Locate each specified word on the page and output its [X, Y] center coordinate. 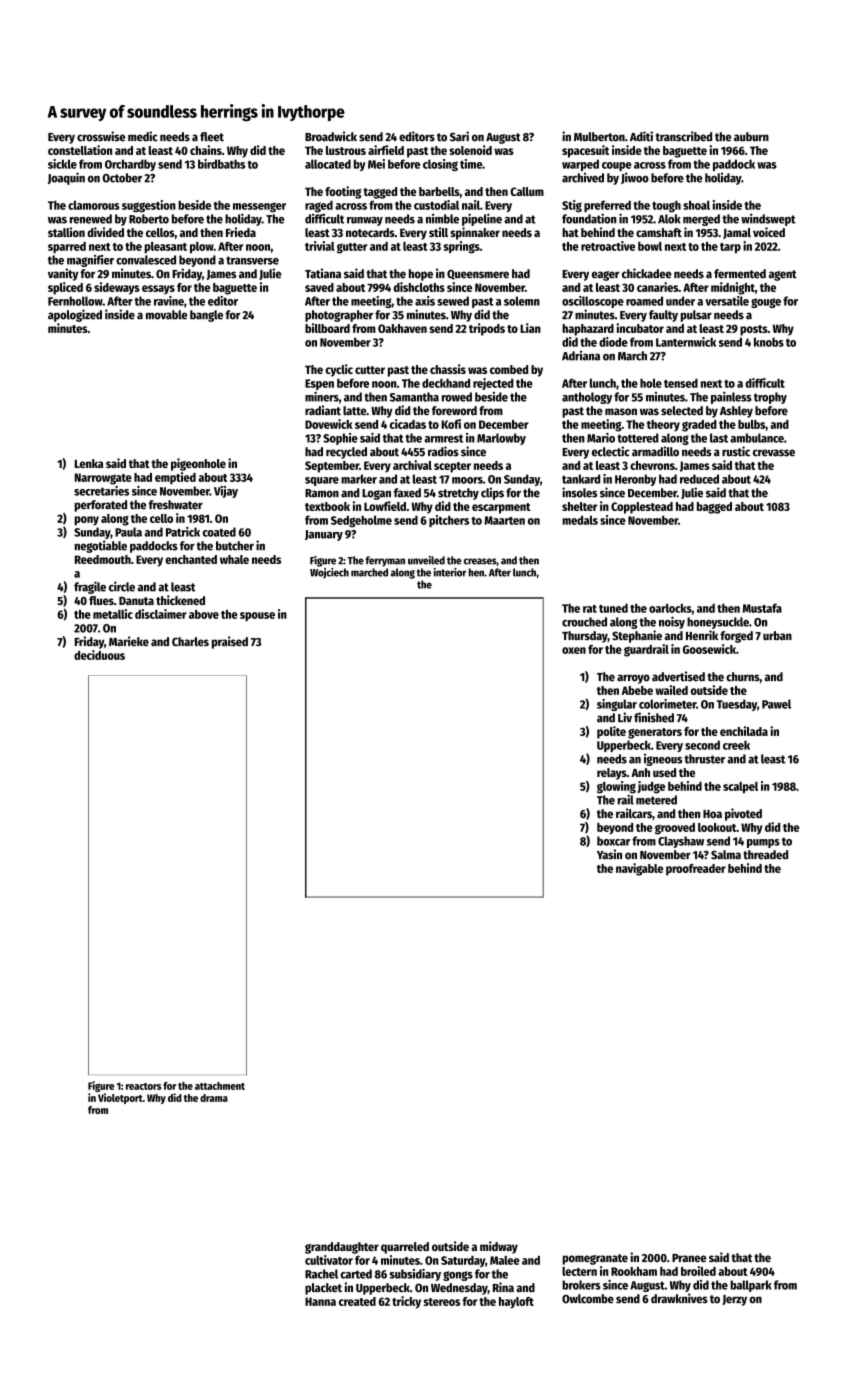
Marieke [129, 641]
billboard [327, 328]
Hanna [320, 1301]
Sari [459, 136]
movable [166, 315]
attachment [220, 1086]
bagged [714, 508]
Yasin [609, 854]
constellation [80, 150]
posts [754, 330]
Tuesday [737, 705]
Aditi [641, 136]
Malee [505, 1260]
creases [480, 561]
